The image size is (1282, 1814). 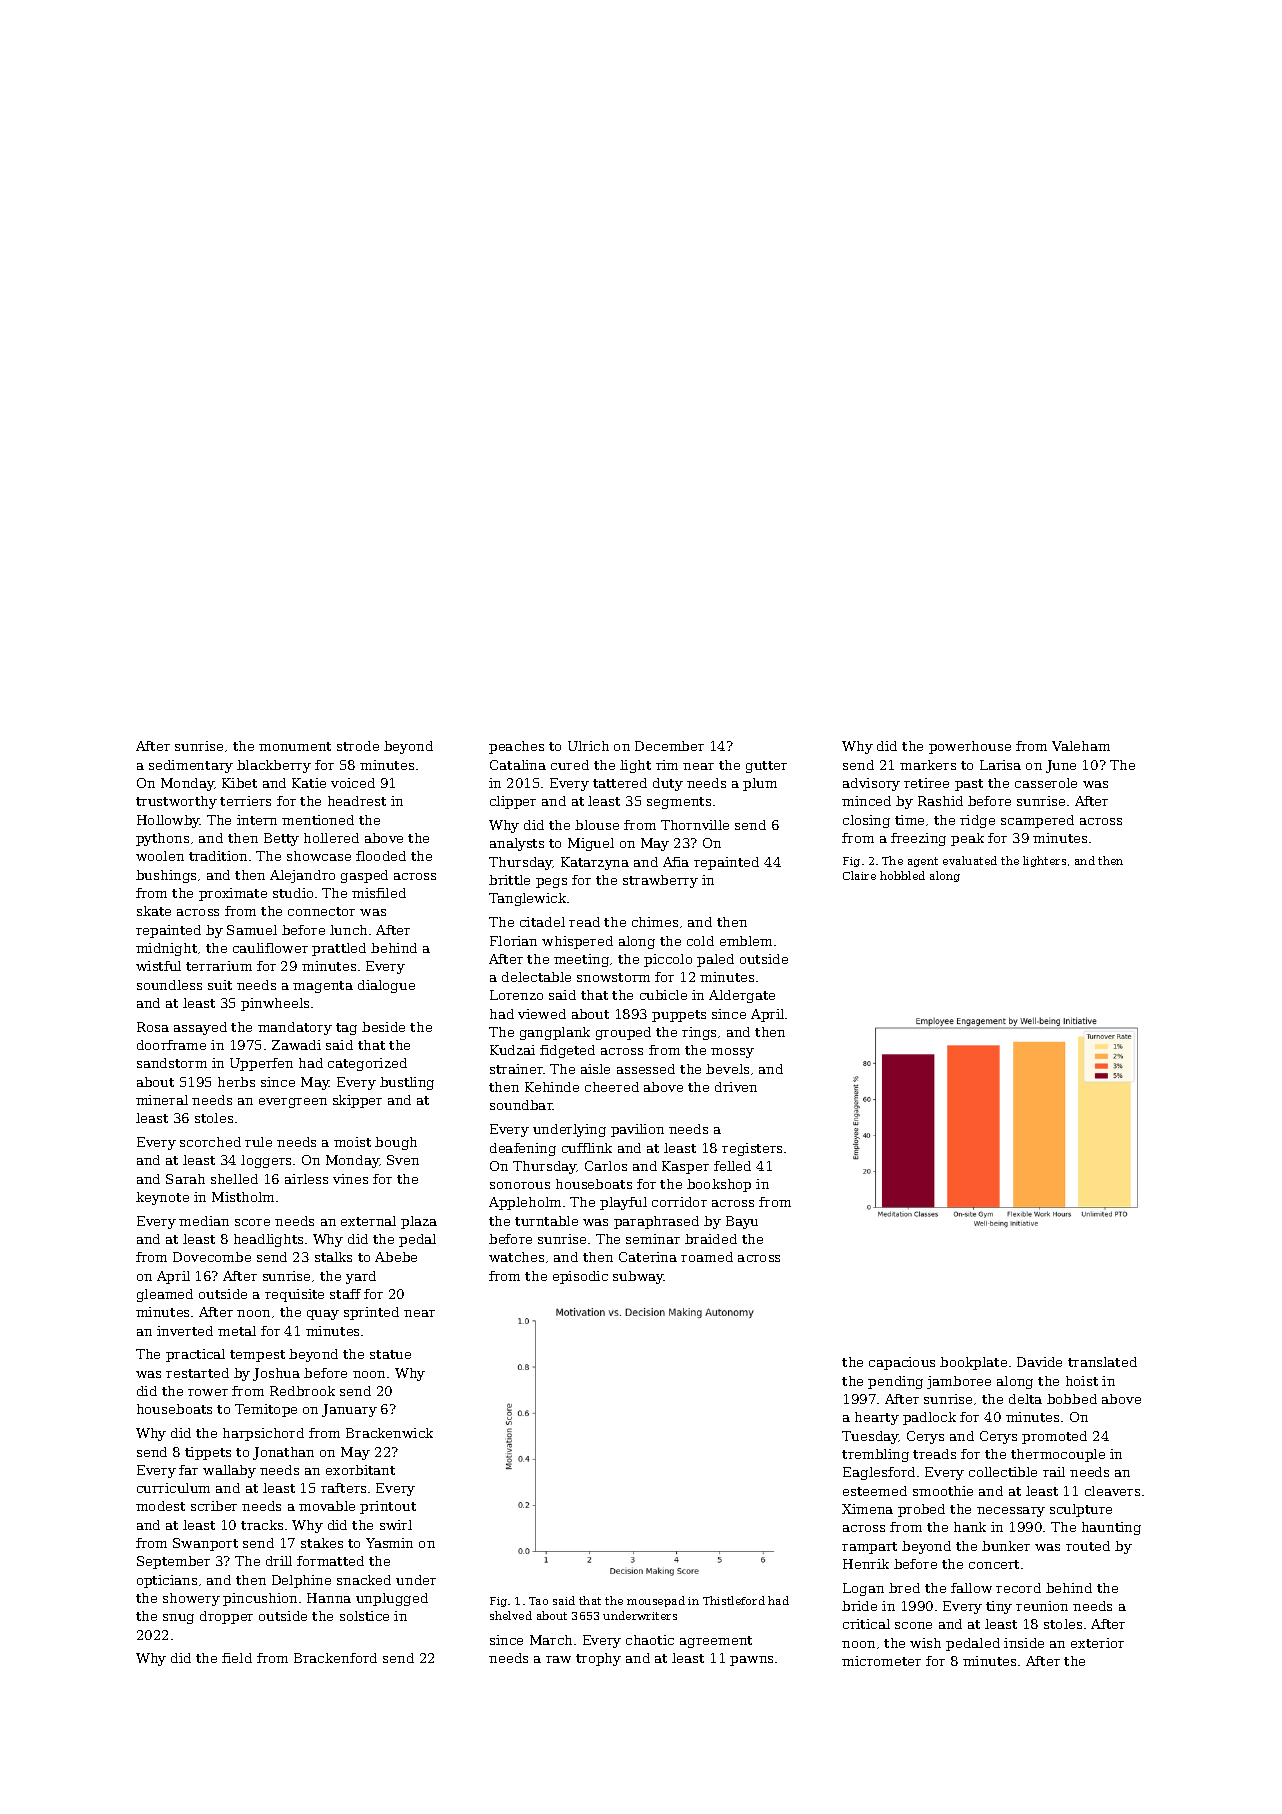 What do you see at coordinates (191, 766) in the image?
I see `sedimentary` at bounding box center [191, 766].
